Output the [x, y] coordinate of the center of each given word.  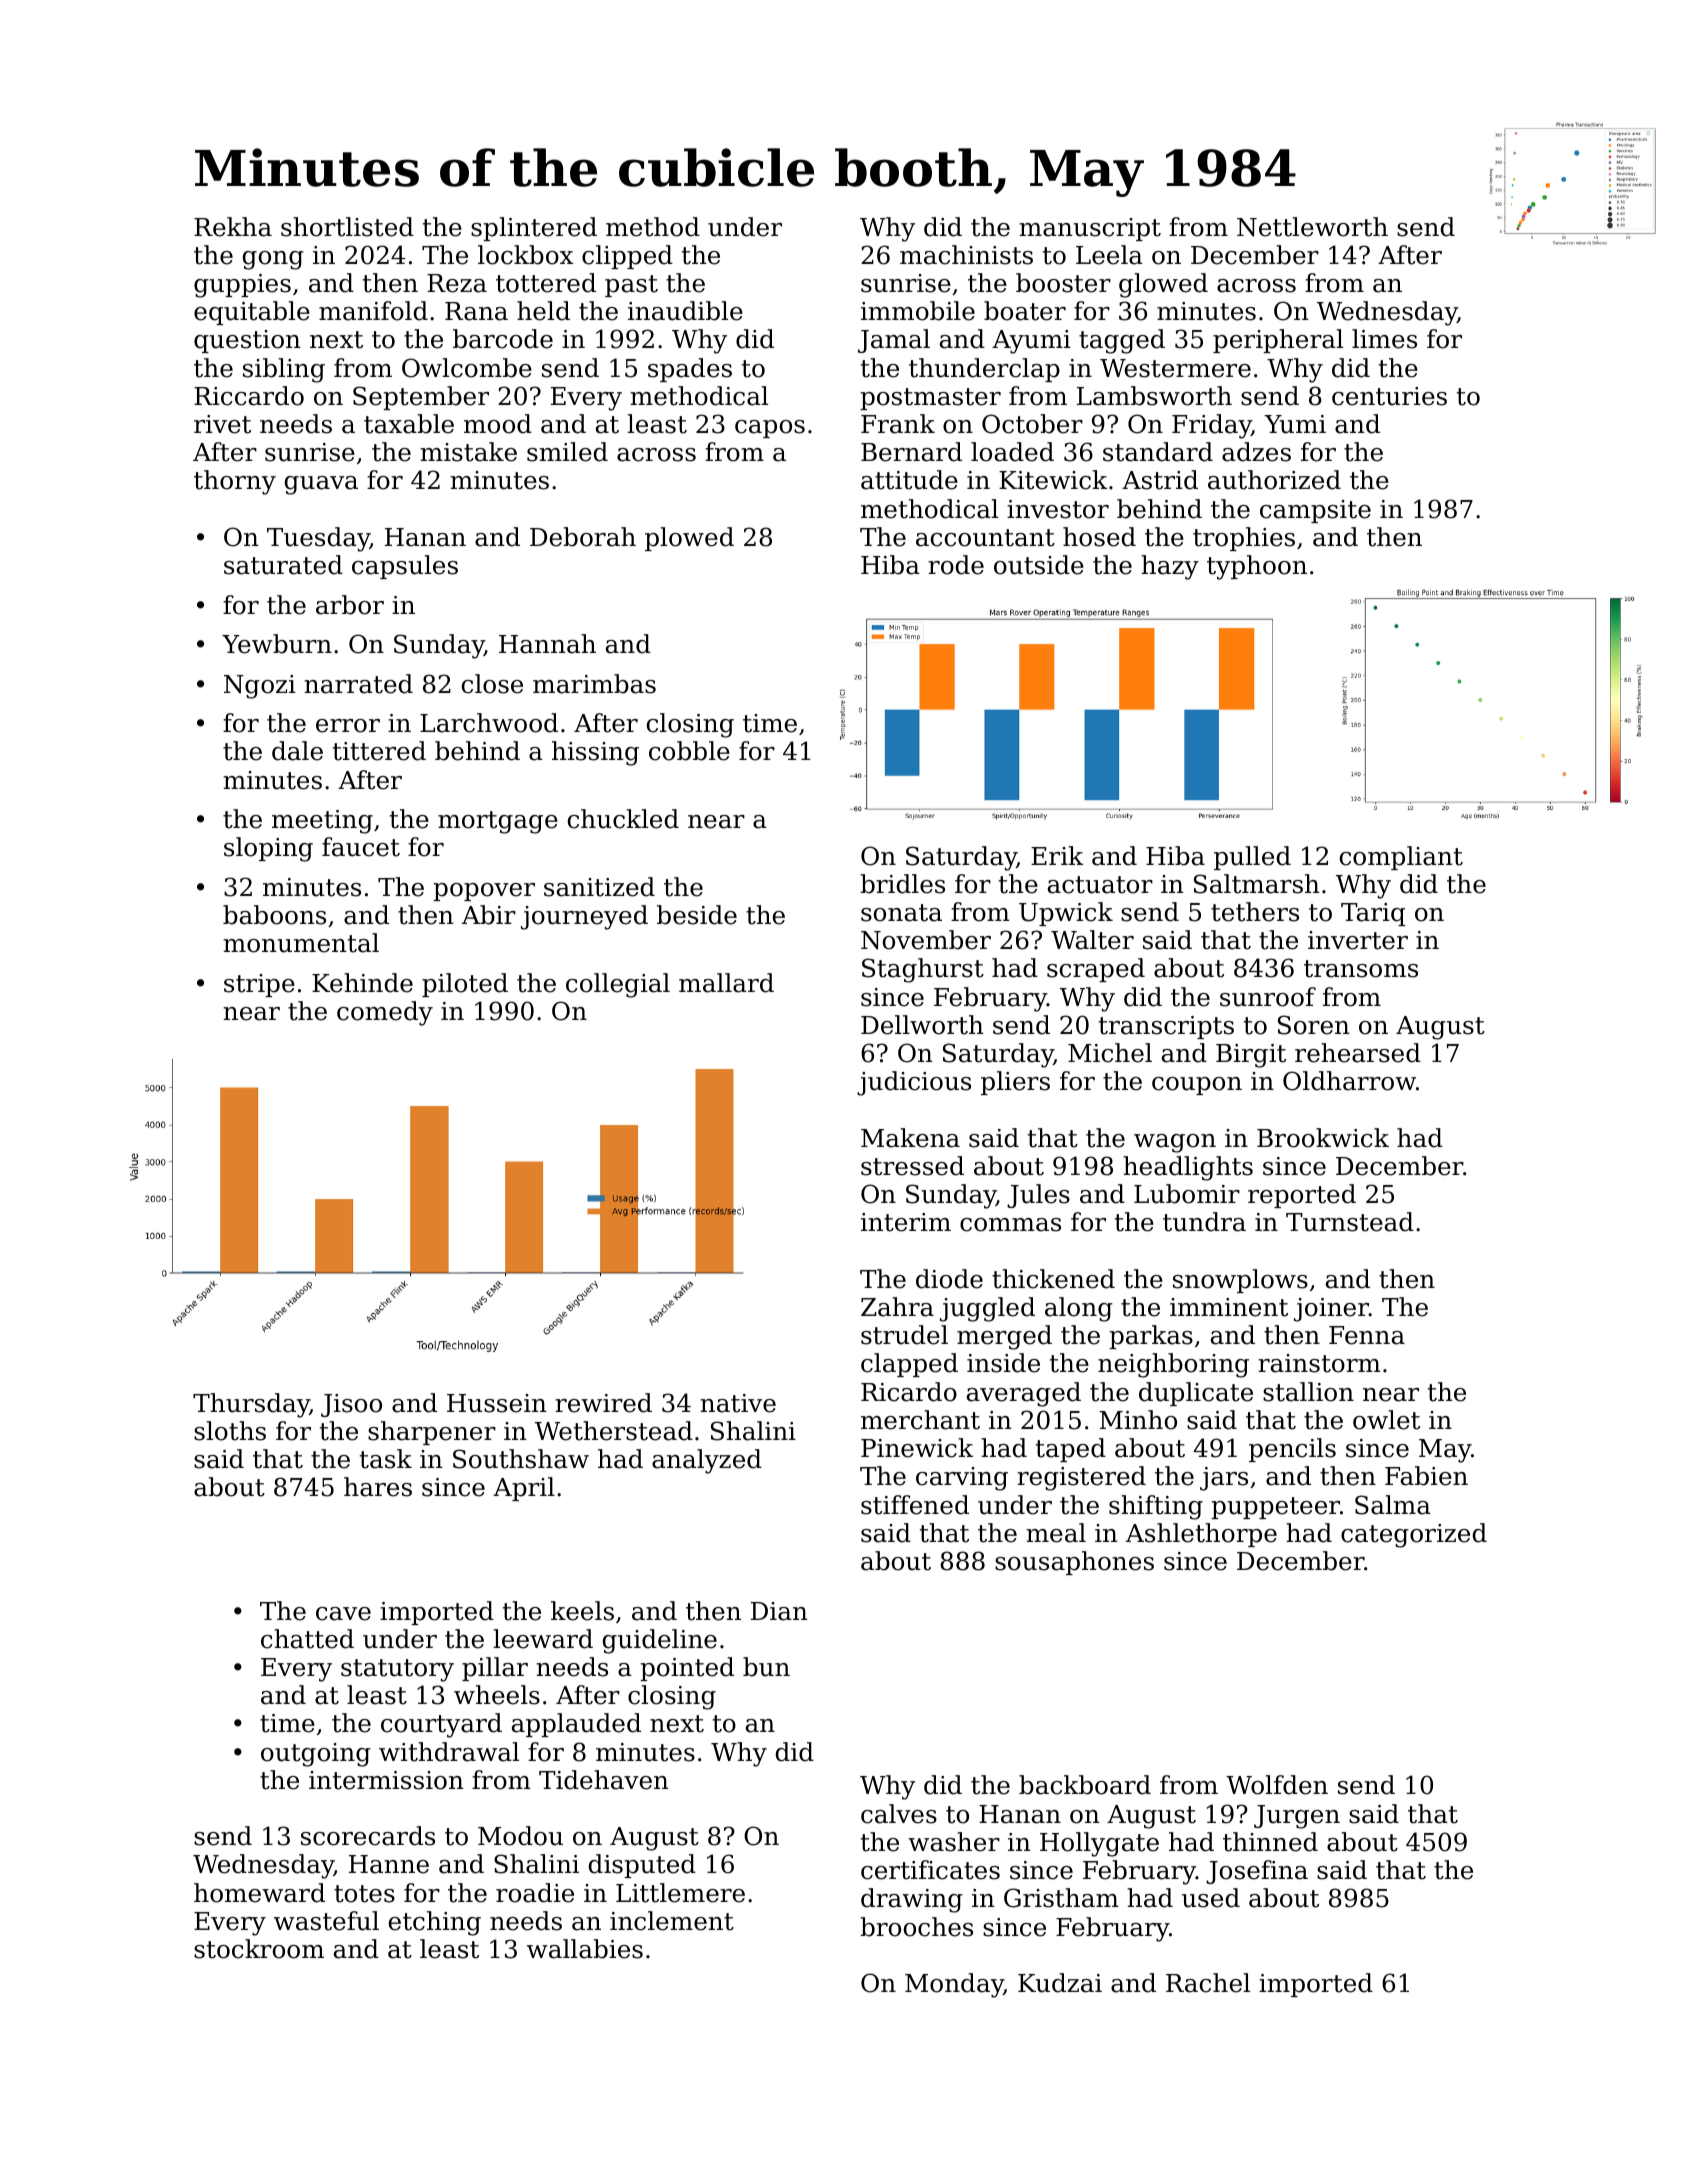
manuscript [1090, 229]
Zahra [897, 1307]
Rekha [233, 227]
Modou [520, 1836]
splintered [534, 229]
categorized [1414, 1535]
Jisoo [351, 1405]
